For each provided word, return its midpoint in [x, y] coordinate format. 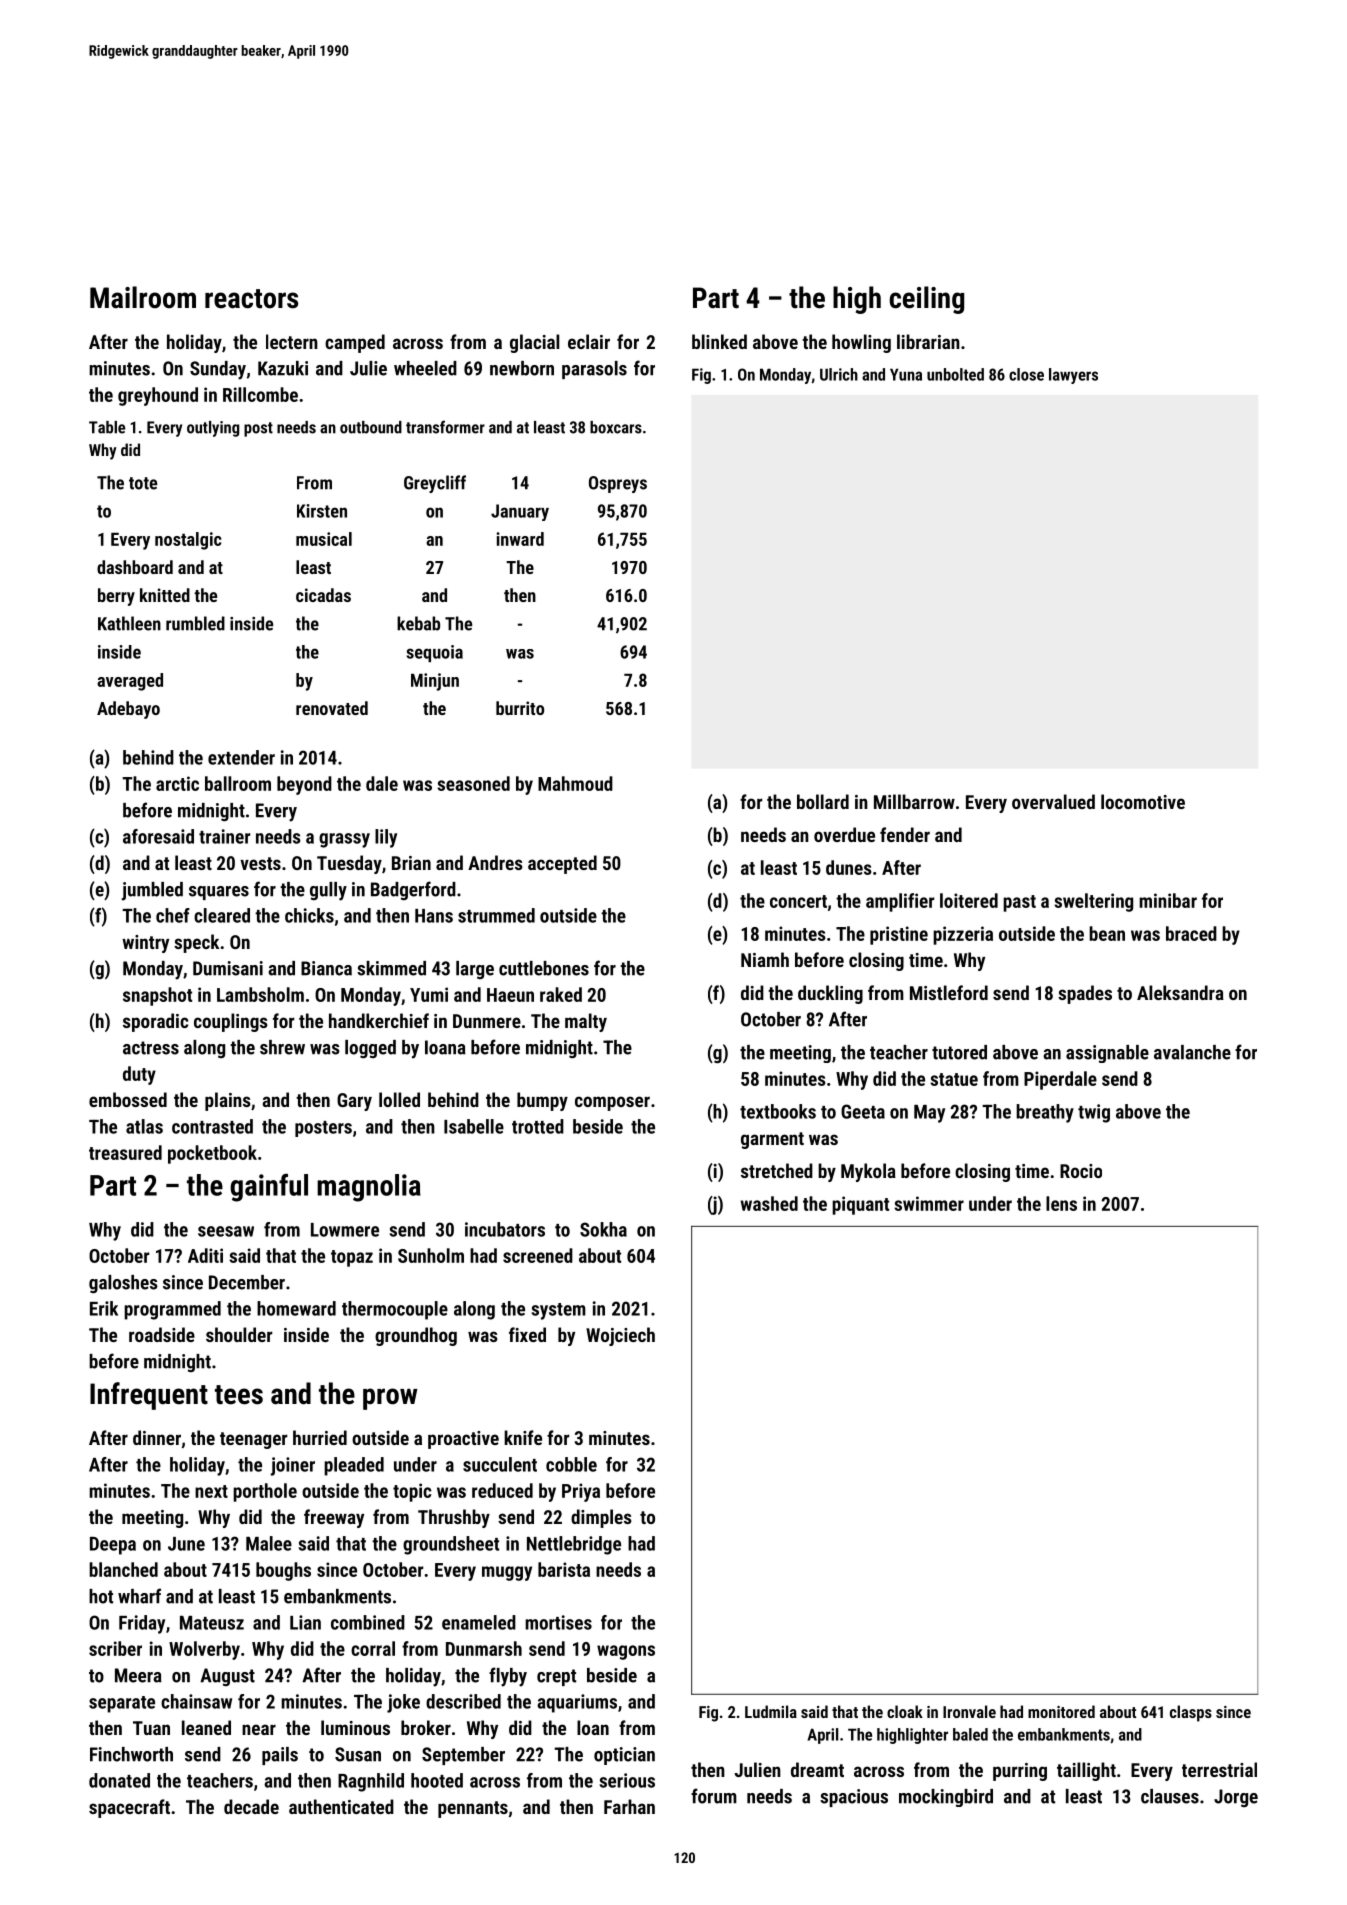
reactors [251, 299]
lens [1061, 1203]
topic [412, 1492]
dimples [601, 1518]
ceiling [926, 300]
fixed [527, 1334]
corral [373, 1648]
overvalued [1053, 801]
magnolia [369, 1188]
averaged [130, 682]
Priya [581, 1492]
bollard [823, 801]
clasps [1191, 1713]
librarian [928, 341]
